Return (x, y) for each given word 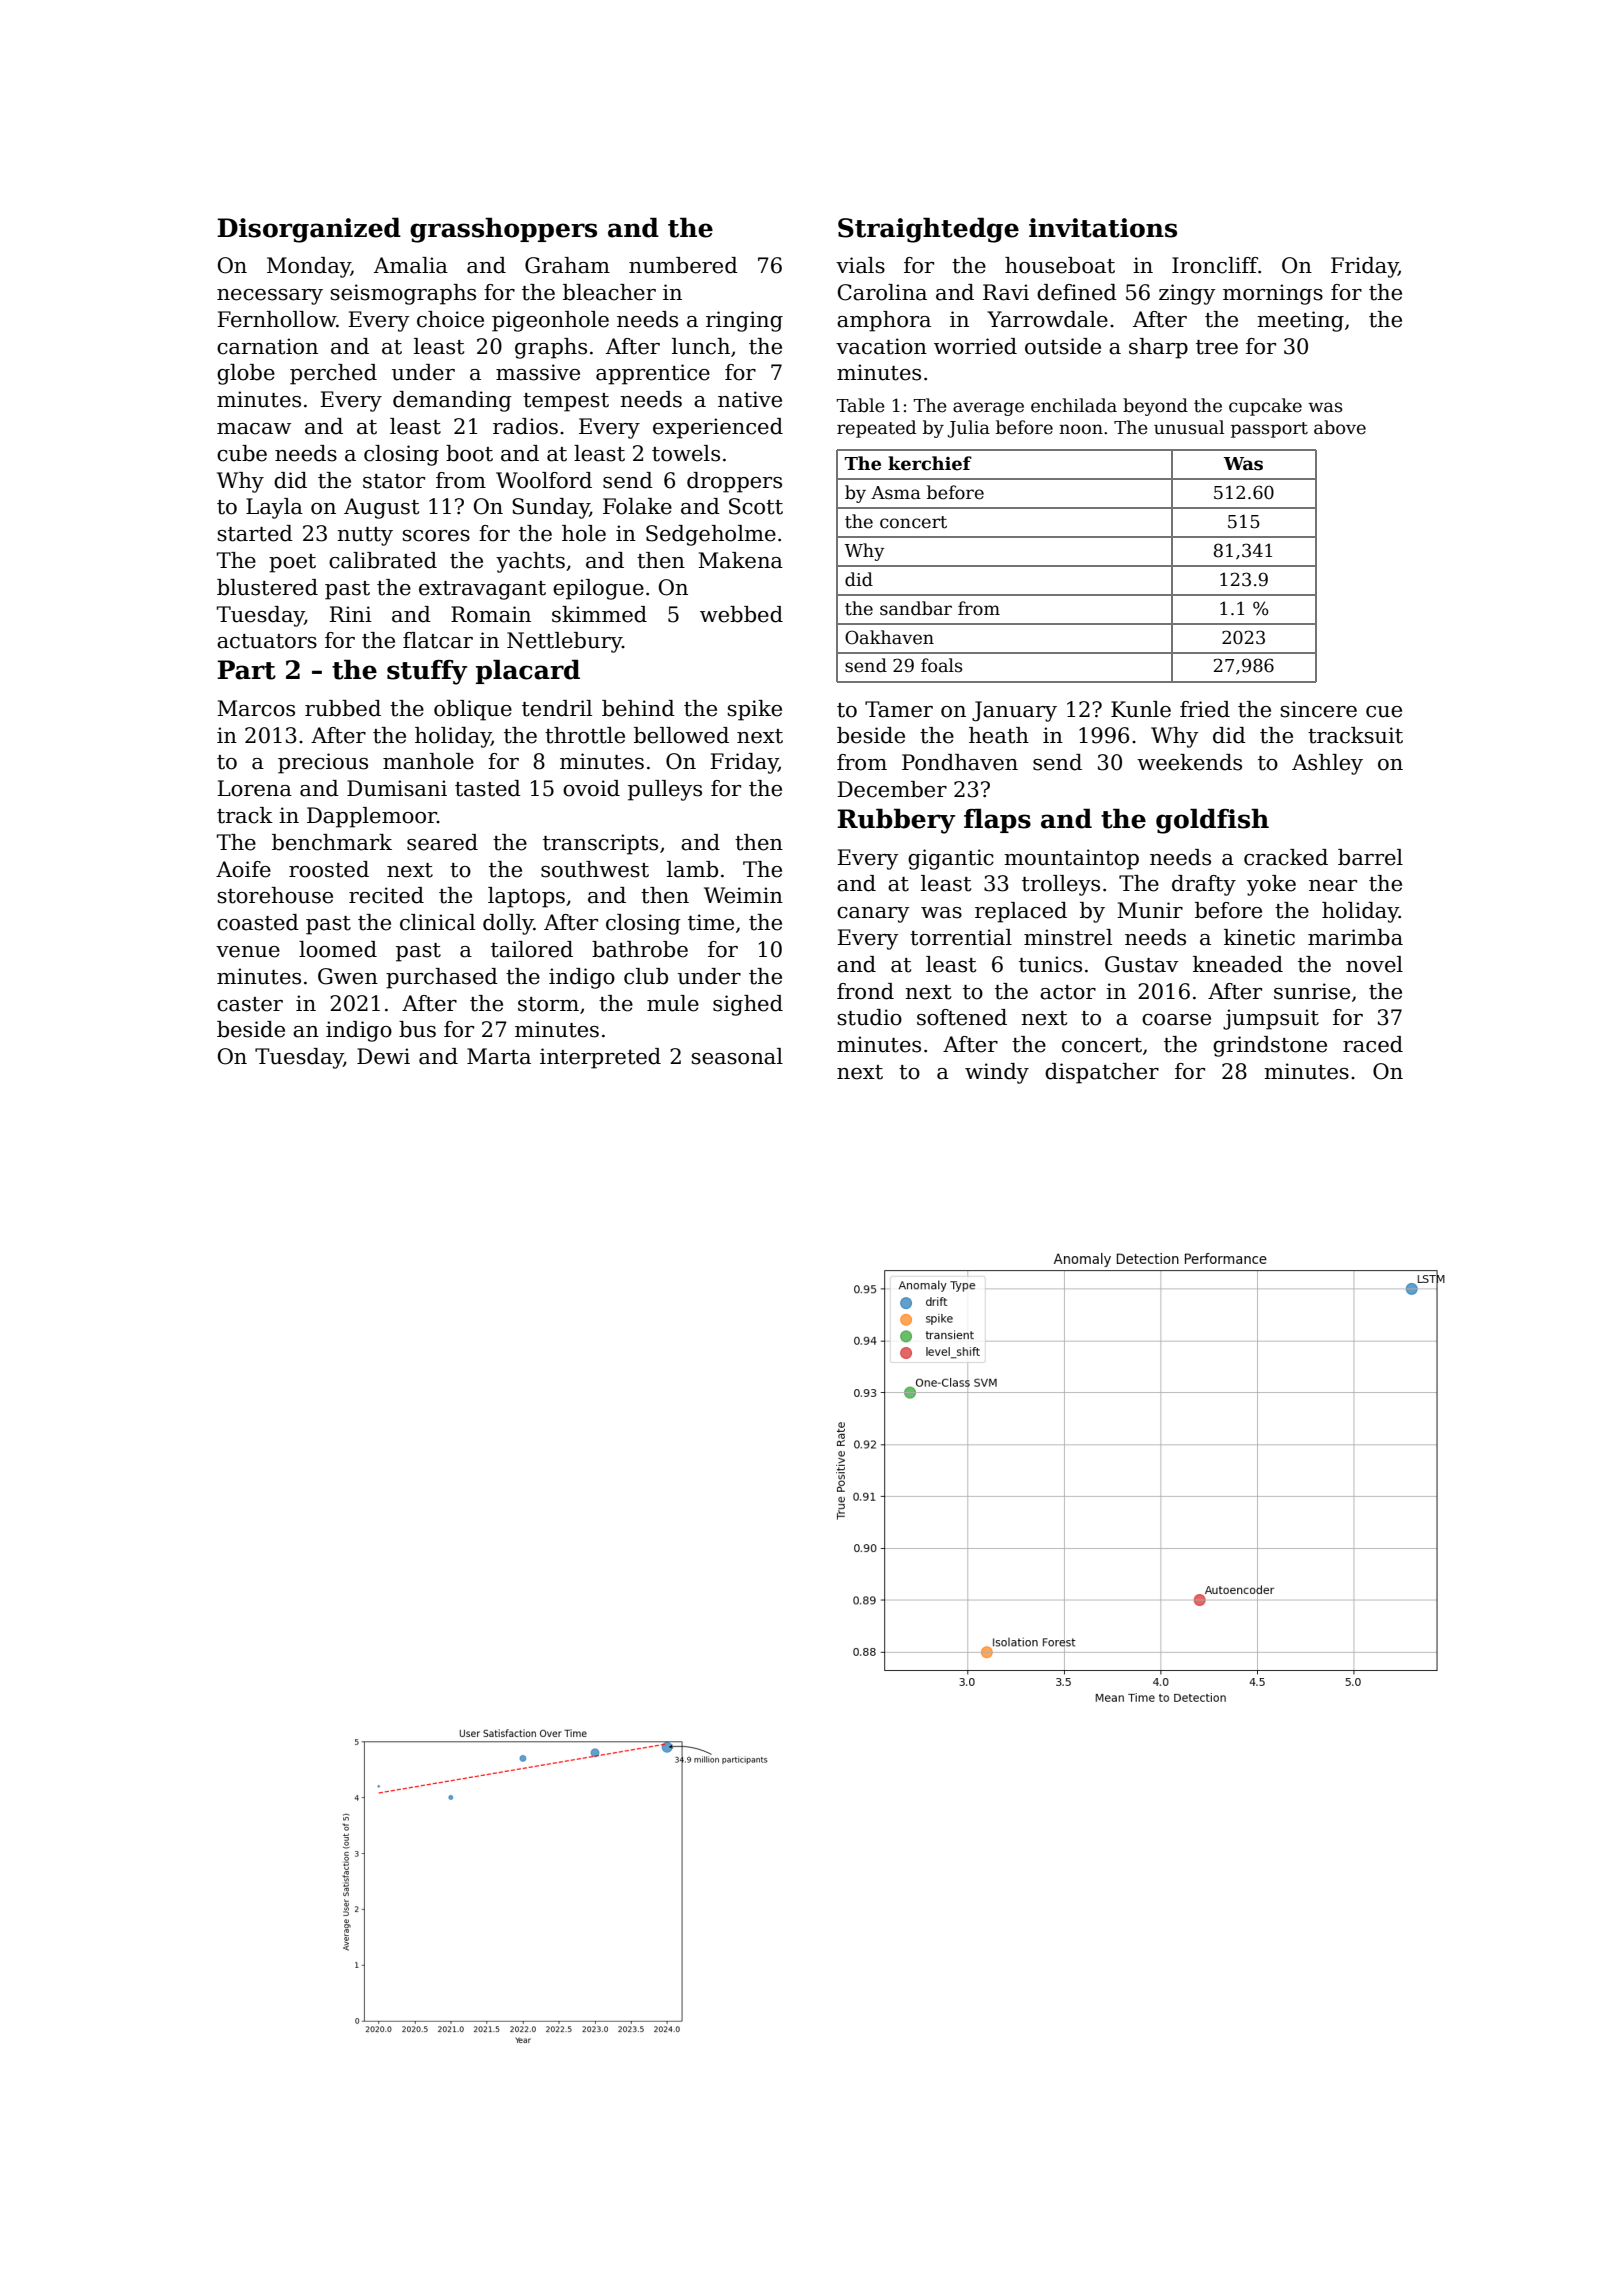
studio (870, 1017)
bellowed (681, 735)
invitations (1103, 228)
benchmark (332, 842)
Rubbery (896, 821)
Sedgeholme (711, 535)
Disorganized (309, 230)
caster (250, 1004)
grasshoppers (503, 230)
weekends (1189, 762)
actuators (267, 641)
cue (1384, 712)
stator (394, 481)
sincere (1319, 709)
